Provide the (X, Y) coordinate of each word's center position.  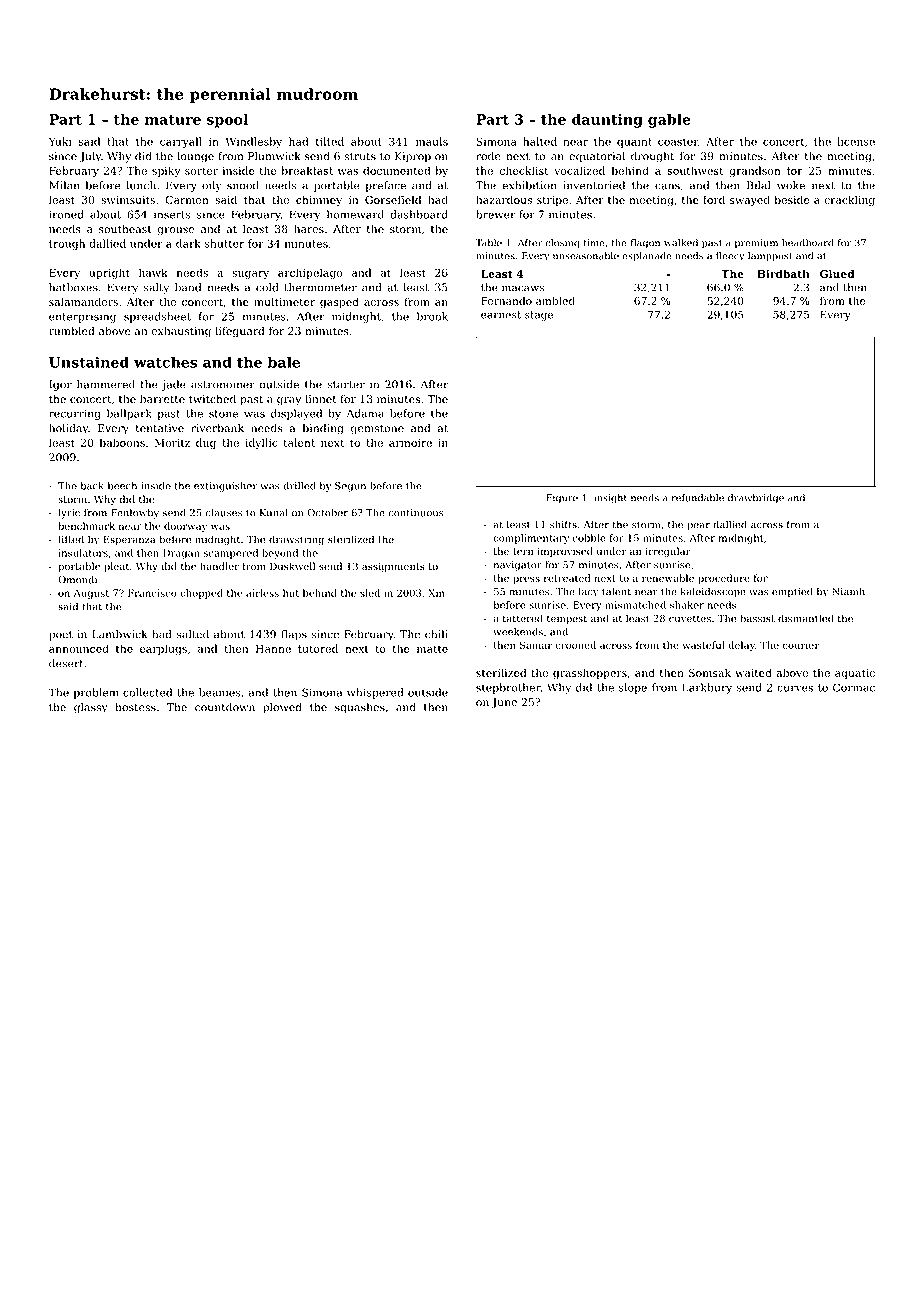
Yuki (60, 141)
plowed (282, 708)
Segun (350, 487)
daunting (607, 121)
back (92, 486)
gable (669, 121)
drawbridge (756, 499)
